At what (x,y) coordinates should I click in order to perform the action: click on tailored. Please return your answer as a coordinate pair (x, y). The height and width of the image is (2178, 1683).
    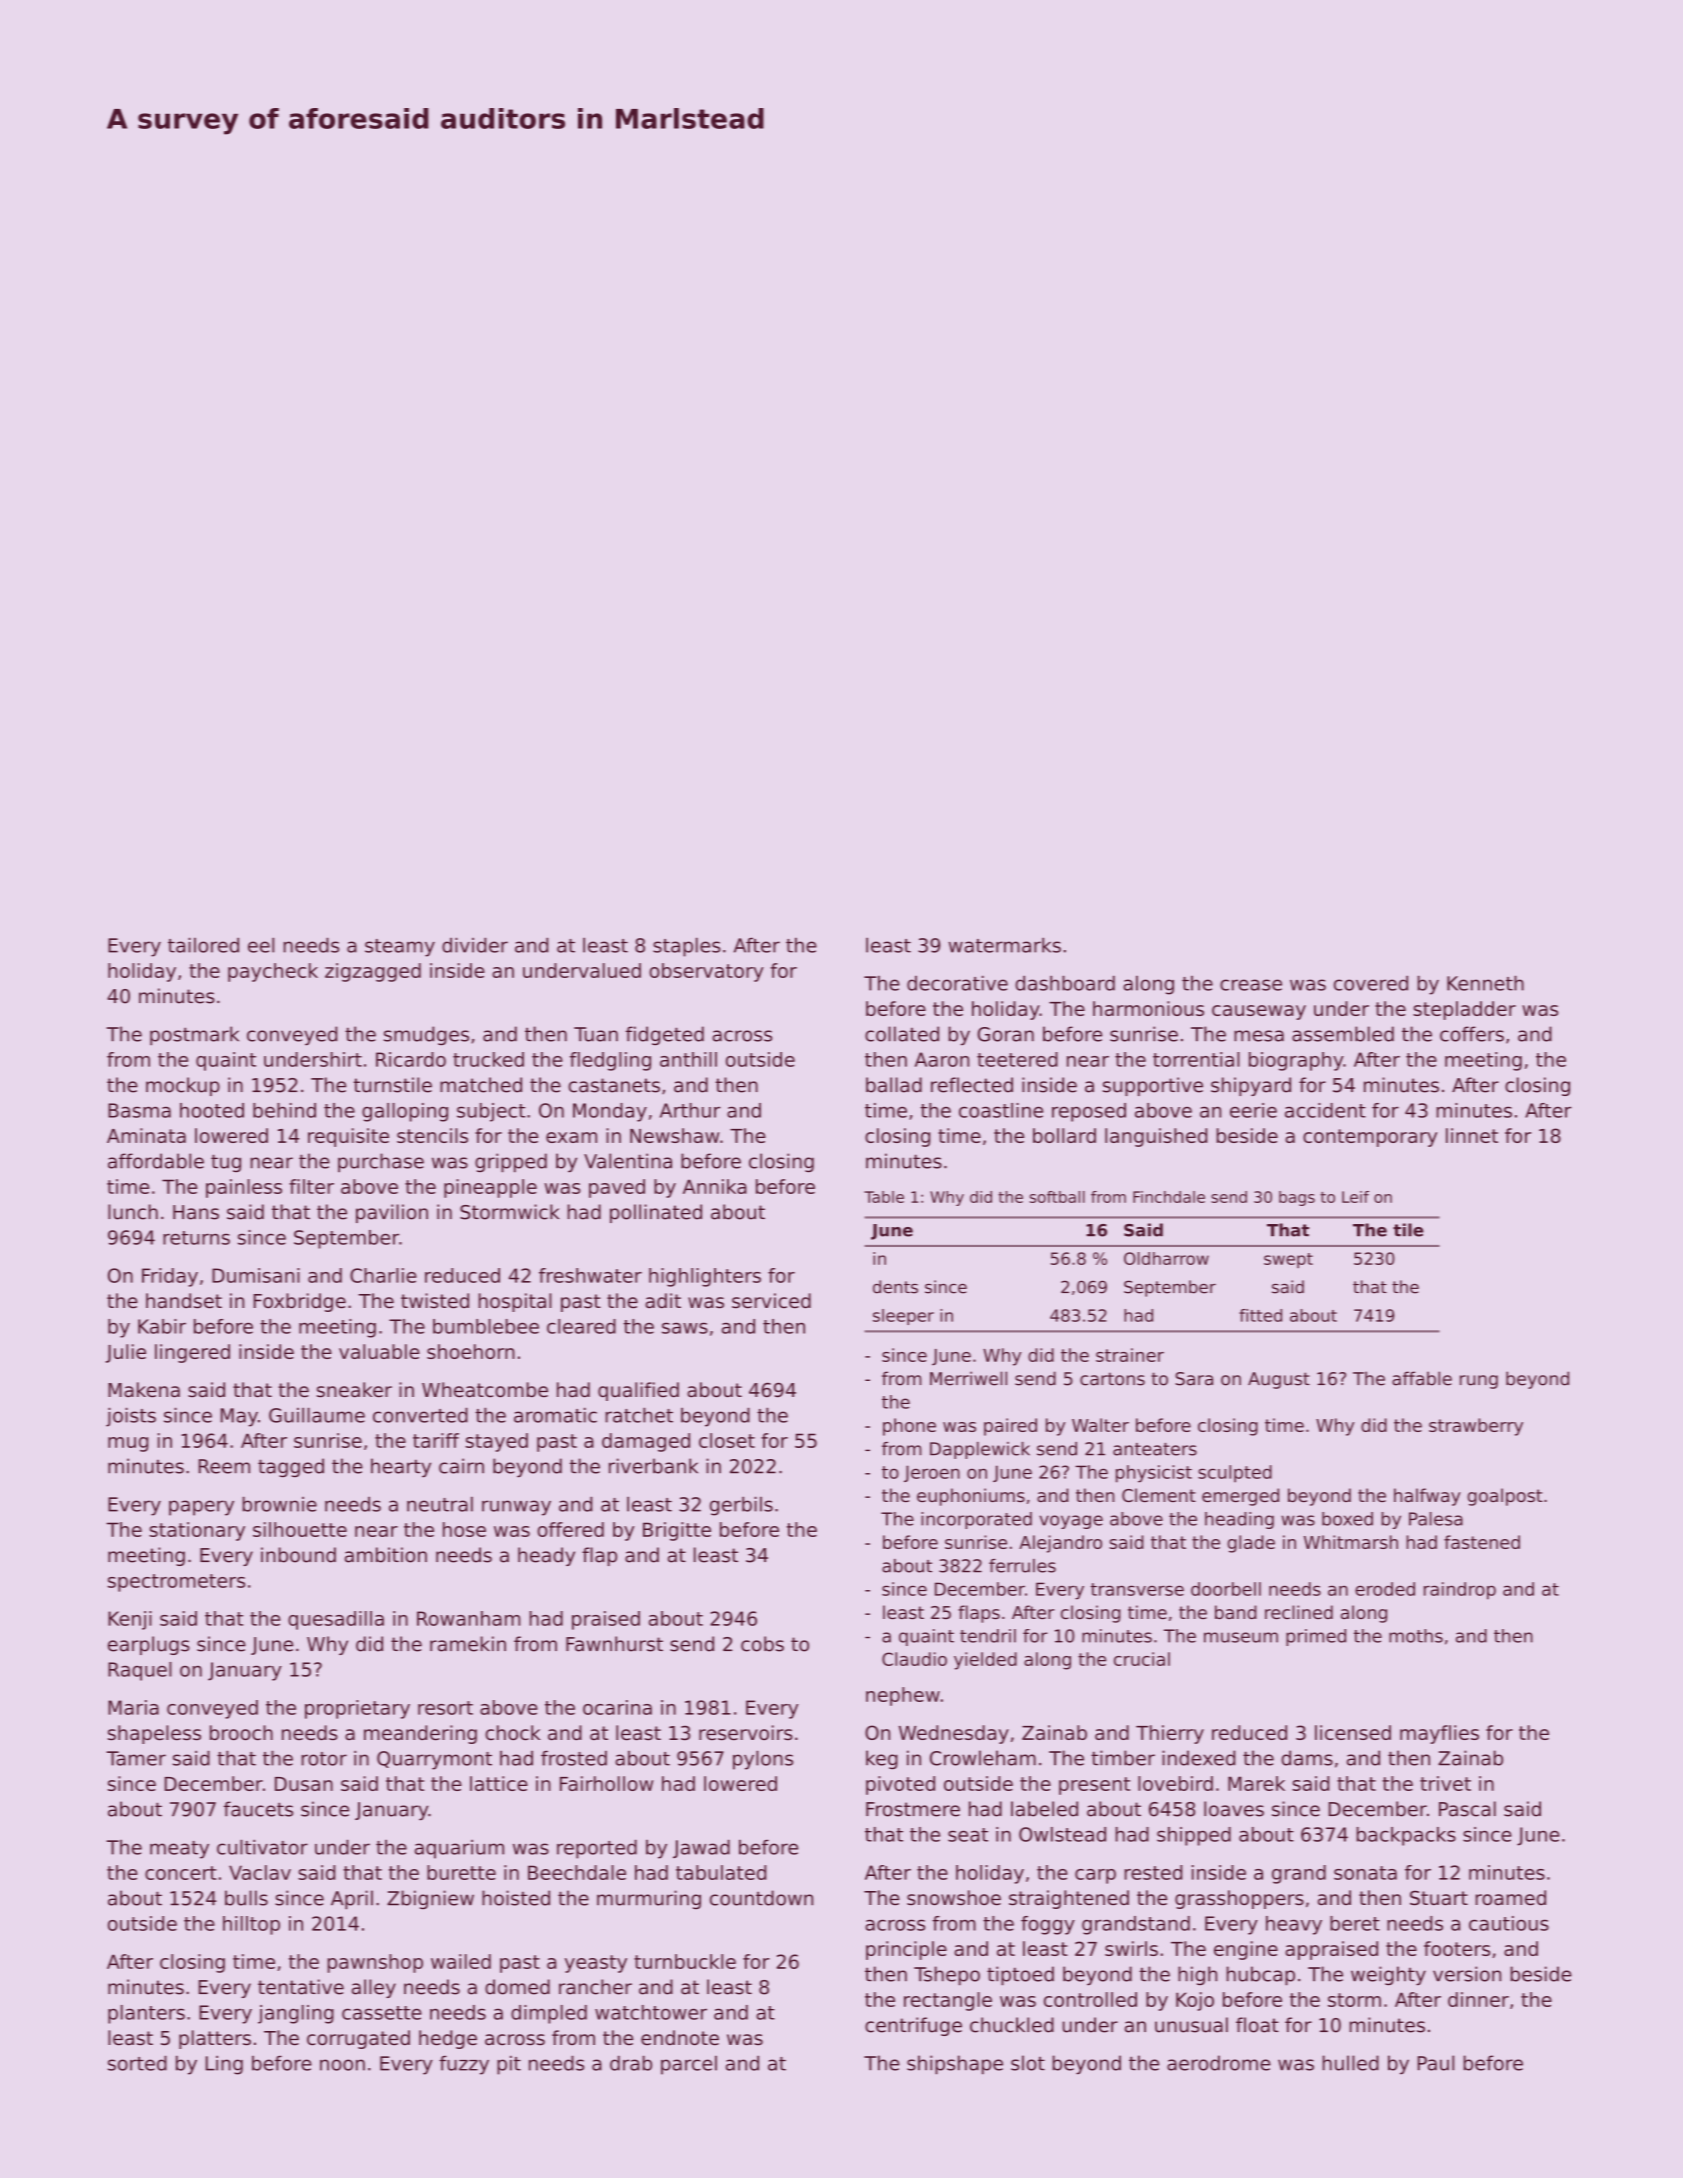
    Looking at the image, I should click on (203, 945).
